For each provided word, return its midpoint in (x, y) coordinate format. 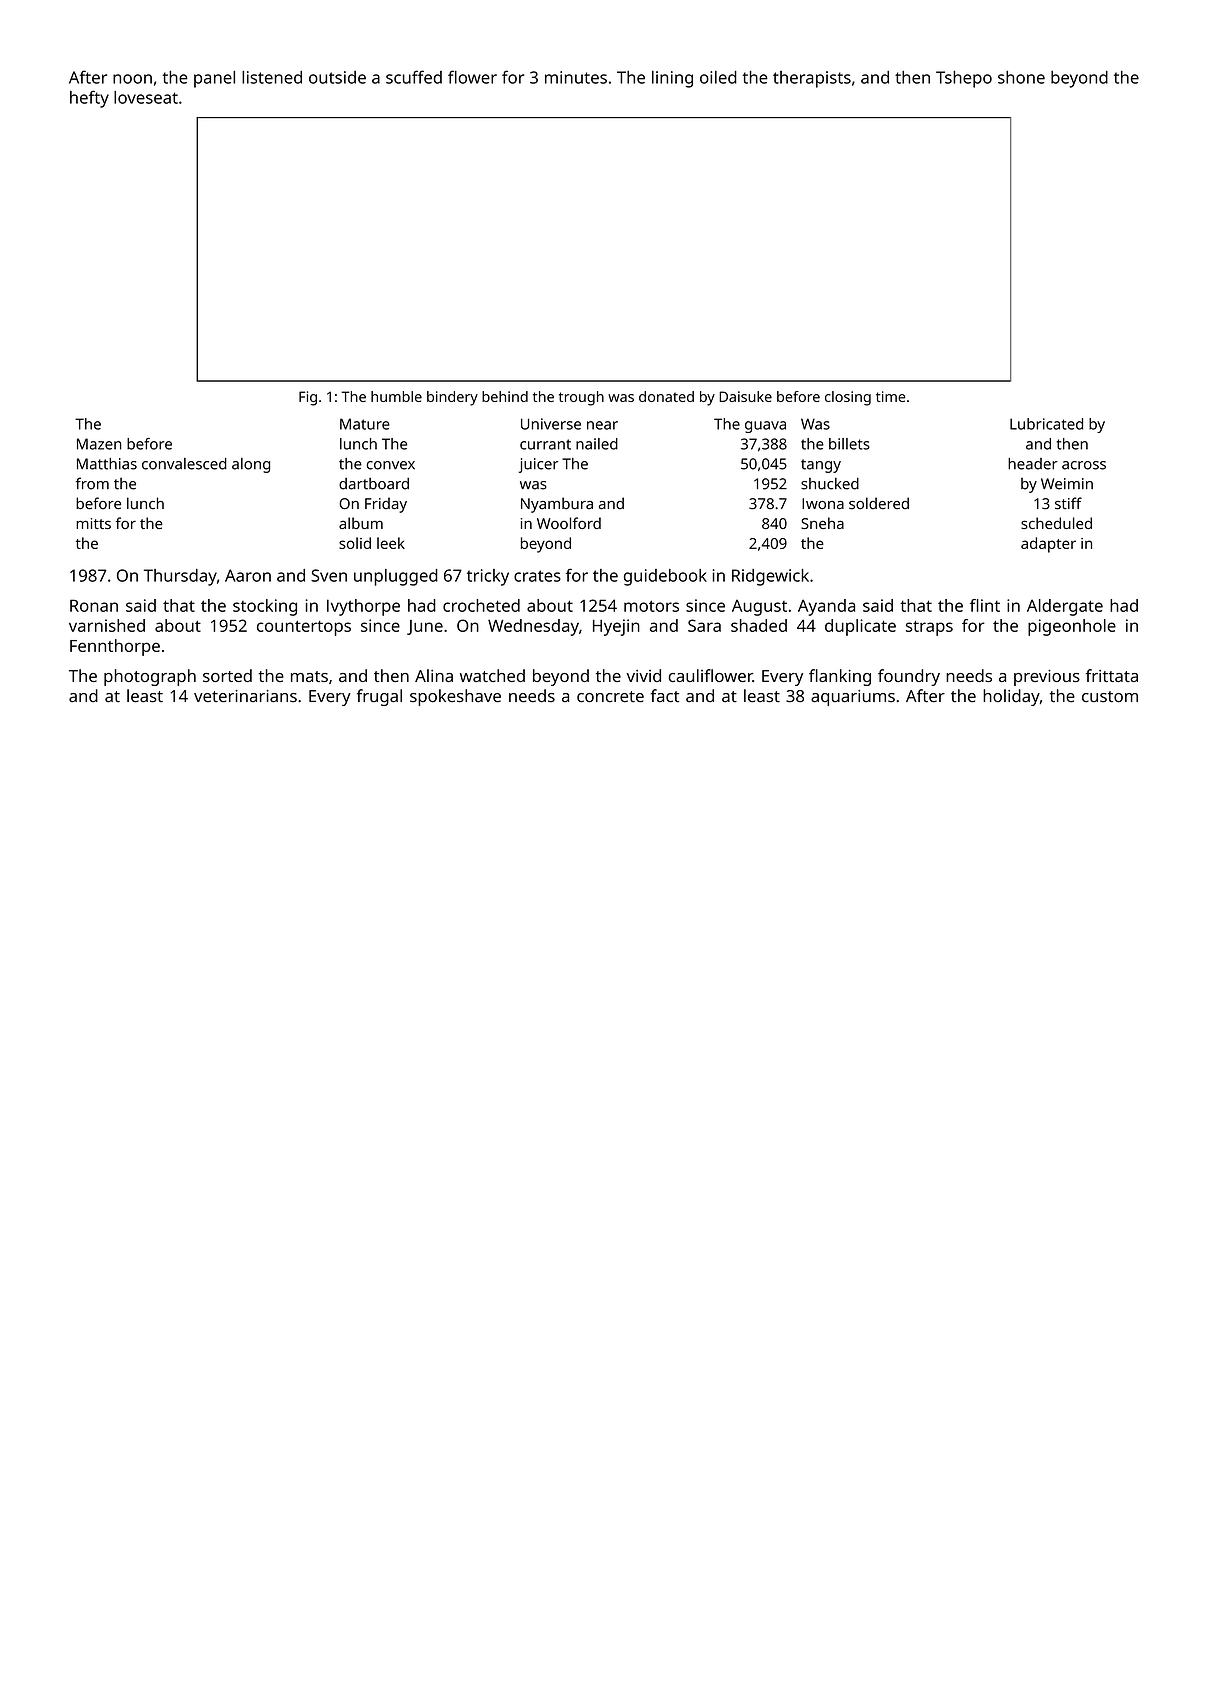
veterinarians (245, 696)
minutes (576, 77)
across (1084, 465)
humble (396, 396)
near (602, 425)
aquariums (853, 698)
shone (1021, 77)
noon (132, 79)
